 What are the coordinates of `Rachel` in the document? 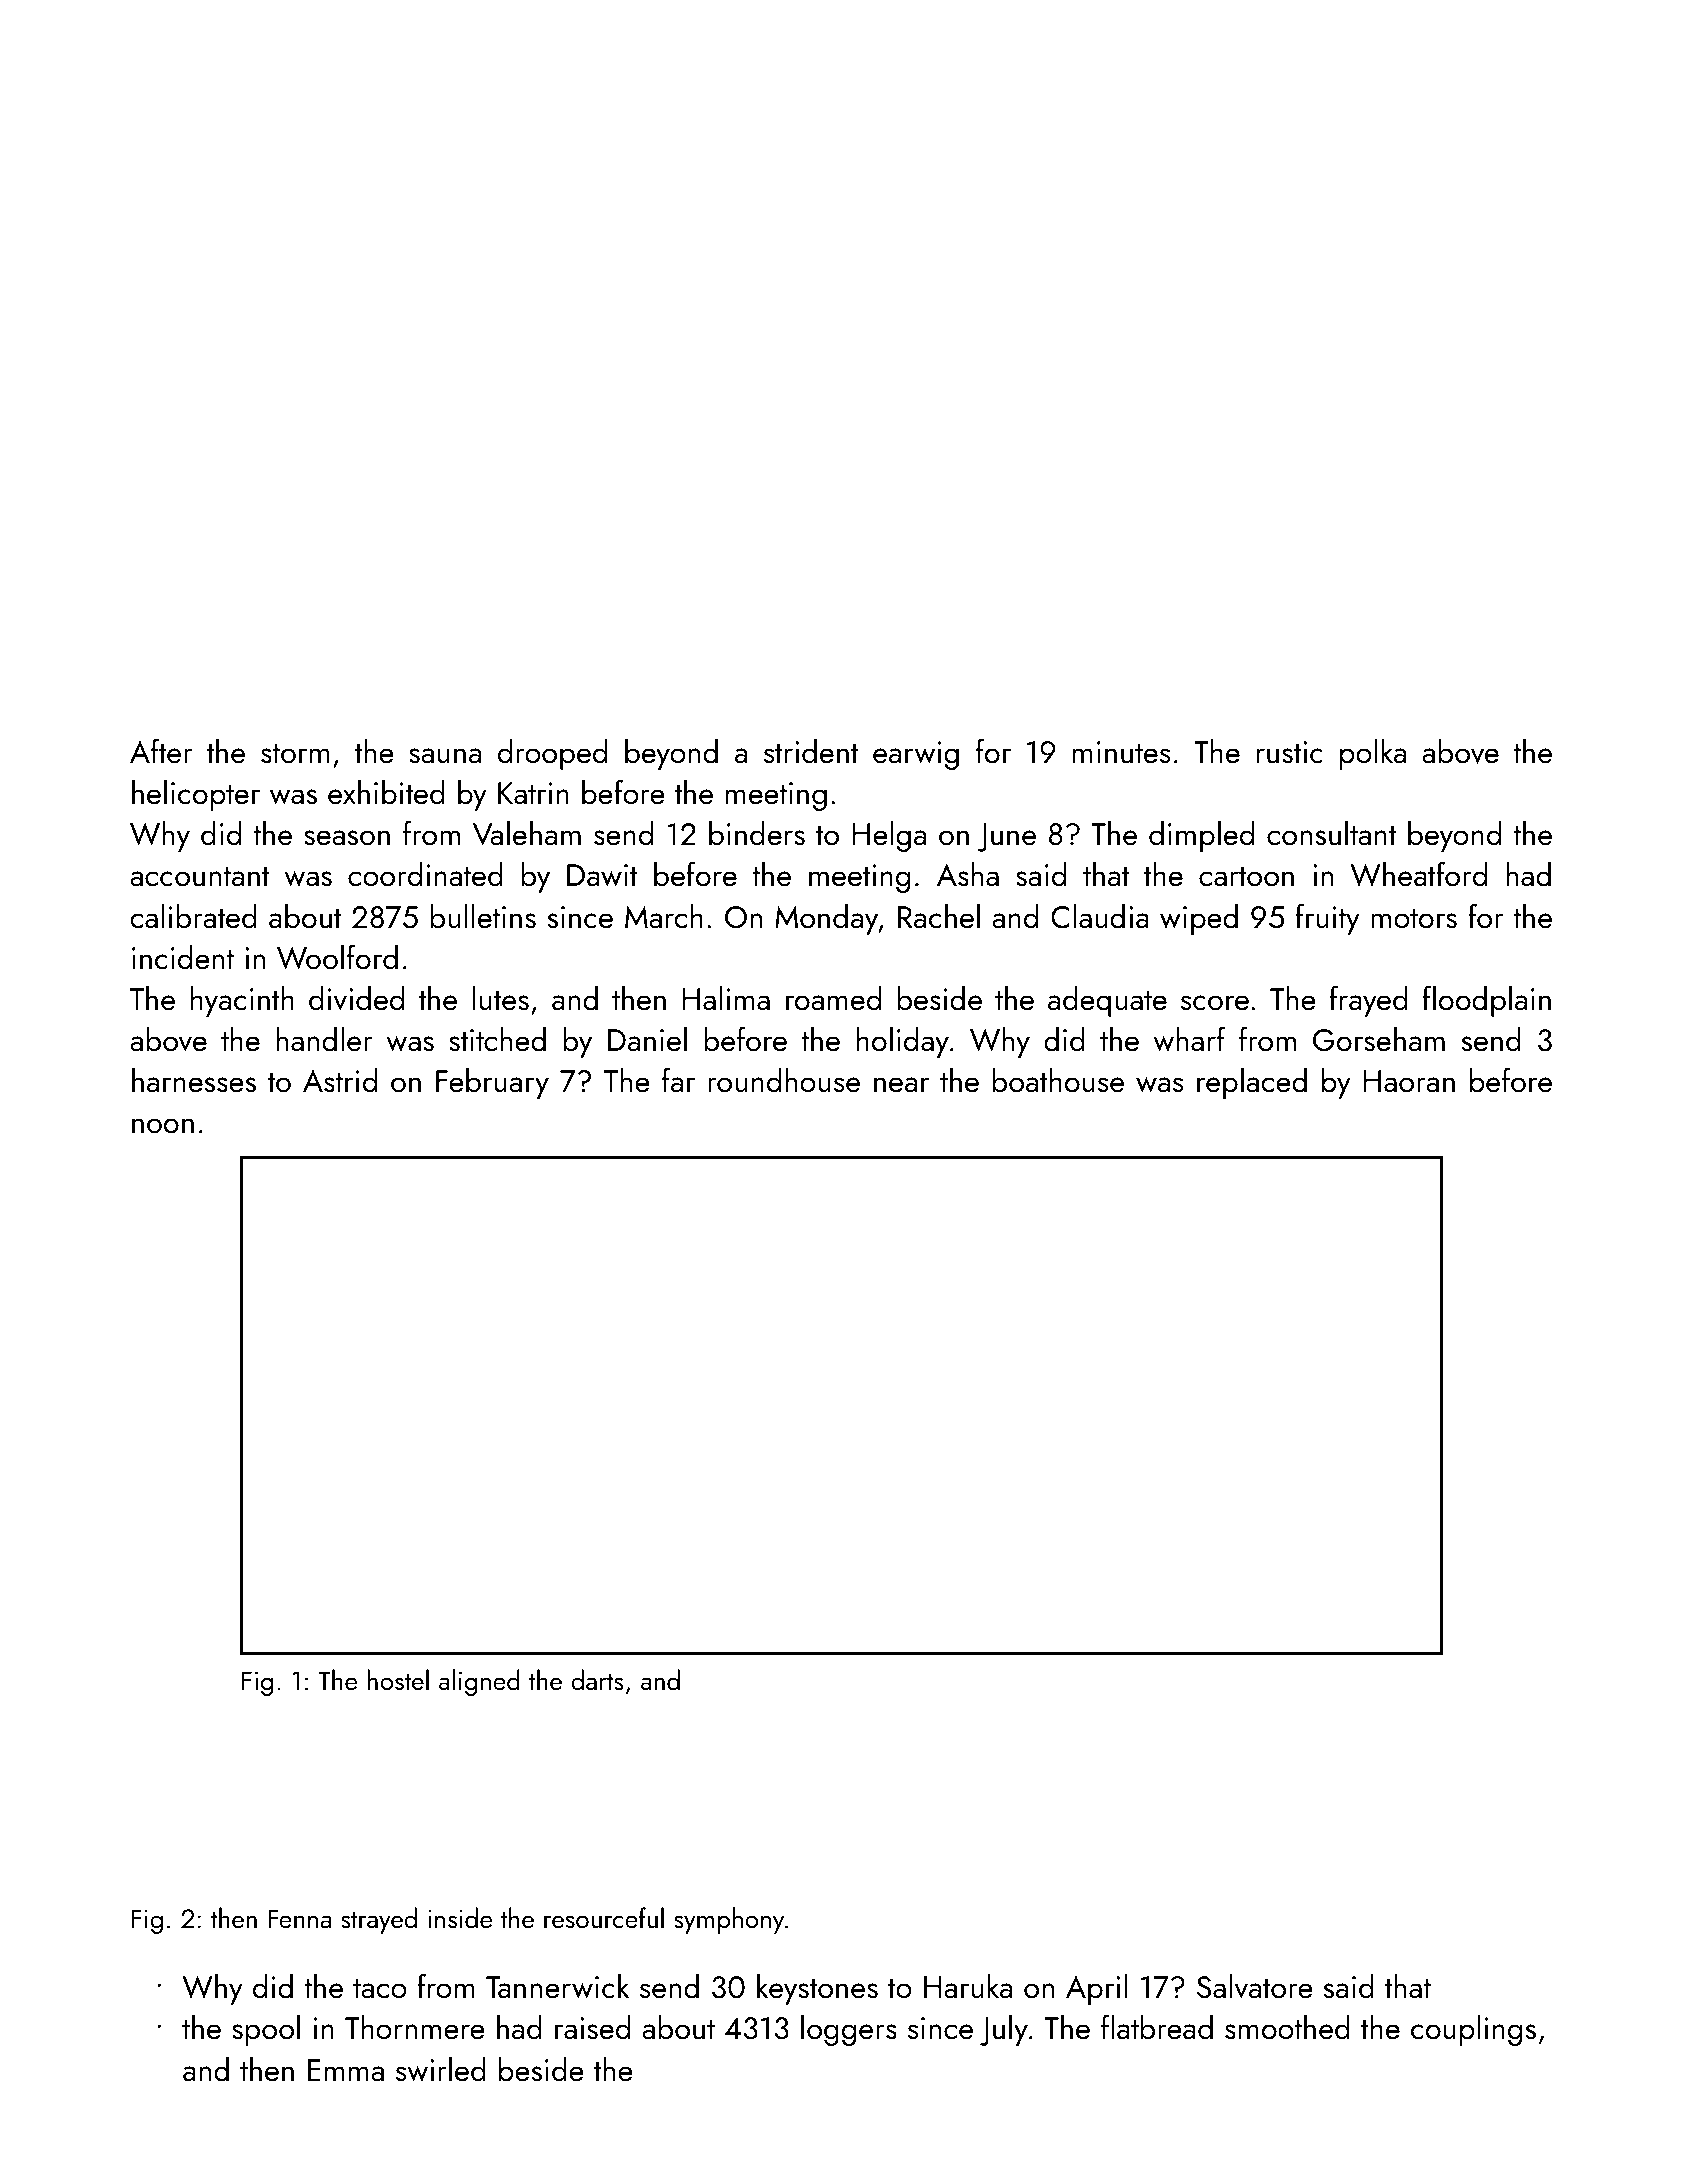 It's located at (939, 916).
